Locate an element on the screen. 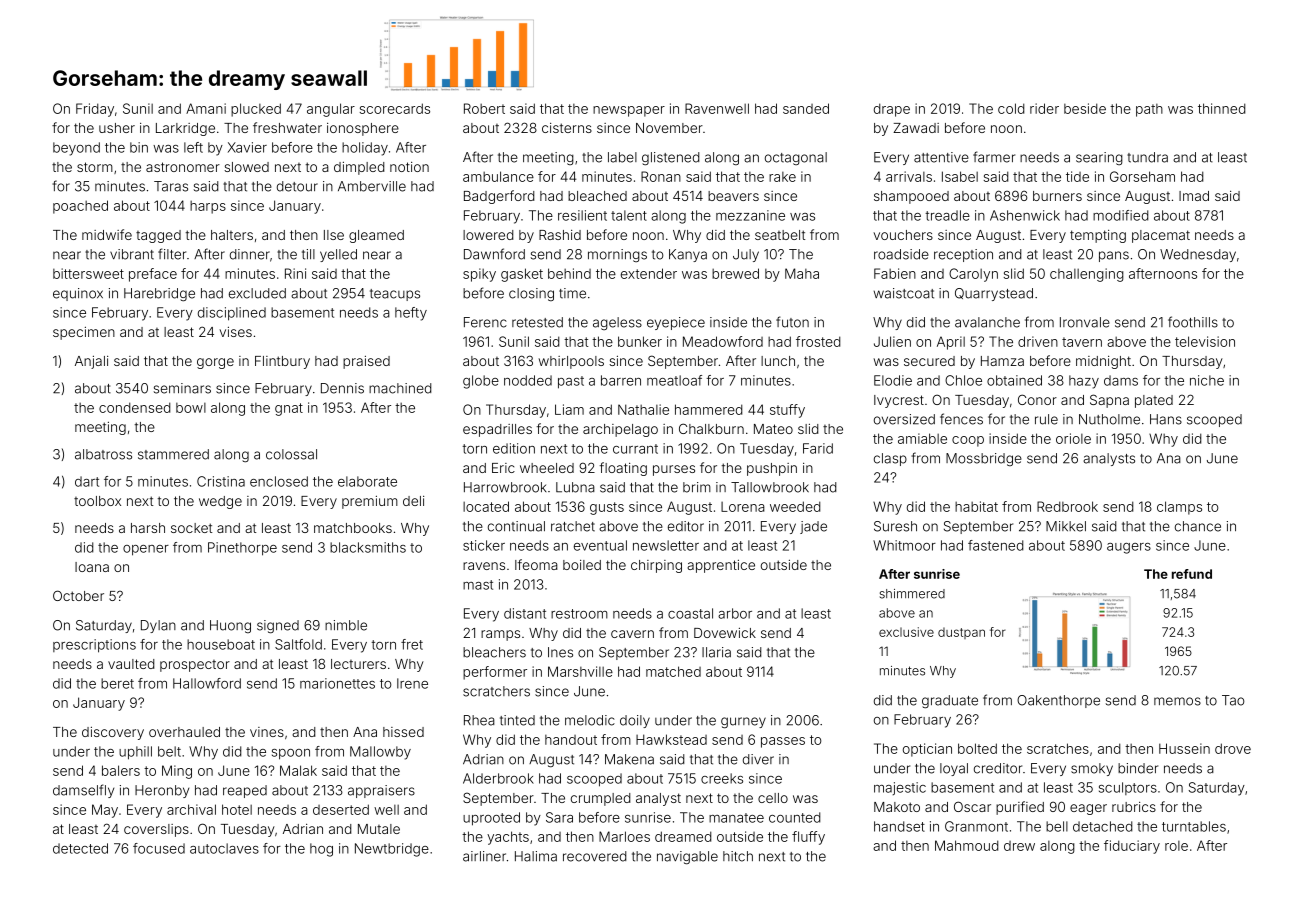 Image resolution: width=1308 pixels, height=924 pixels. overhauled is located at coordinates (184, 732).
